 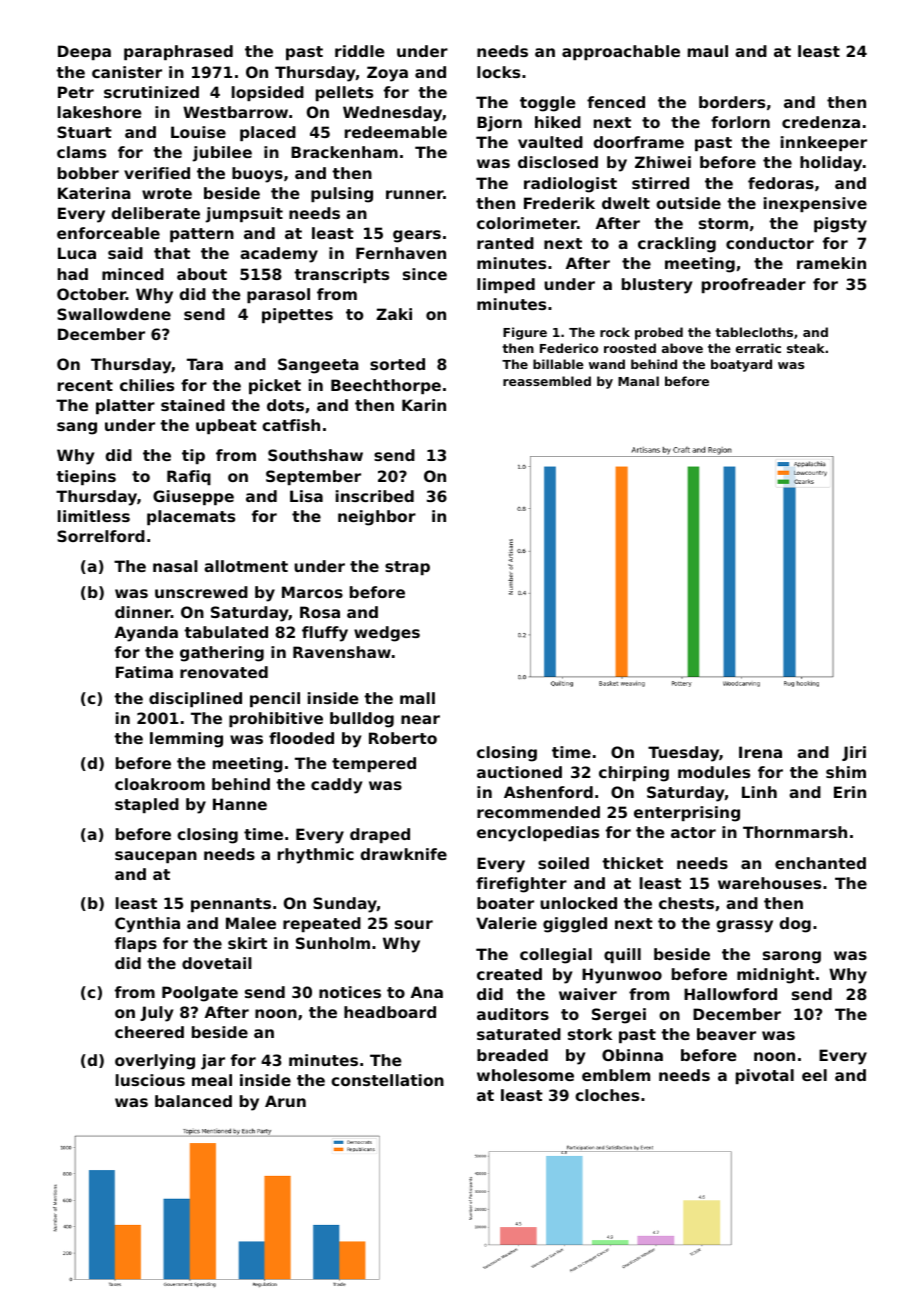 I want to click on luscious, so click(x=150, y=1080).
